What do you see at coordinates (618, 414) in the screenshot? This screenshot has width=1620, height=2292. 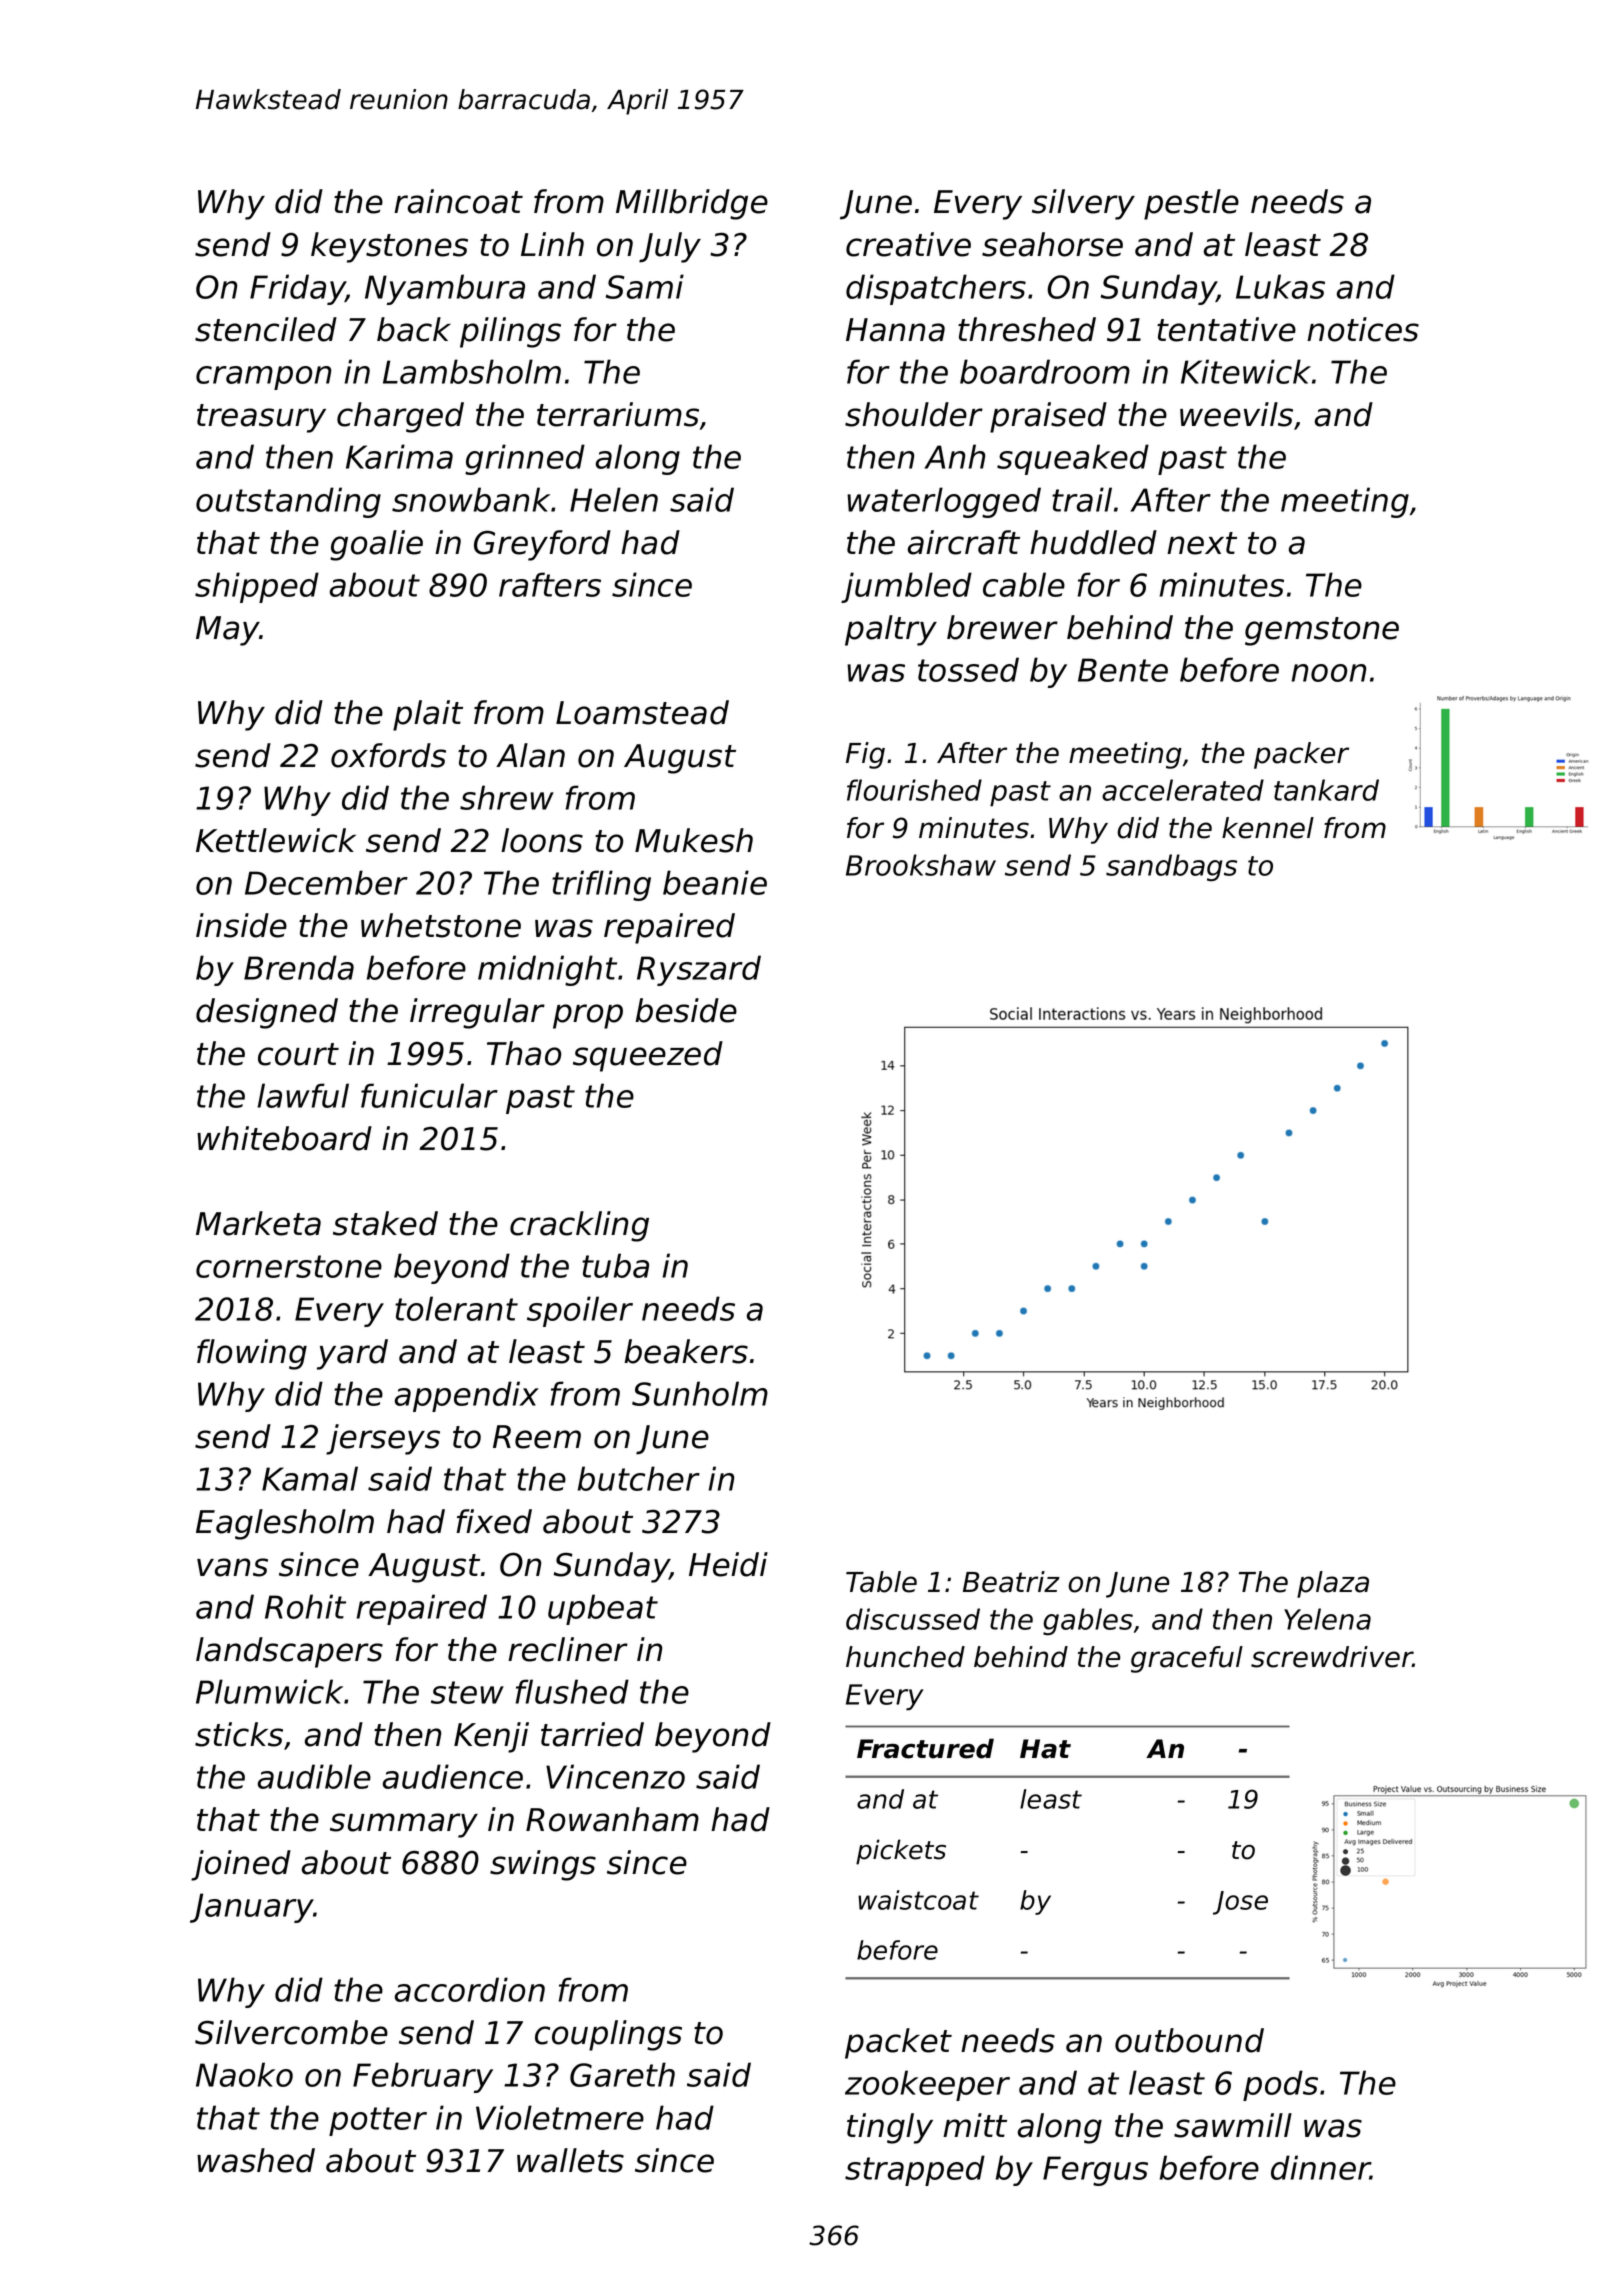 I see `terrariums` at bounding box center [618, 414].
